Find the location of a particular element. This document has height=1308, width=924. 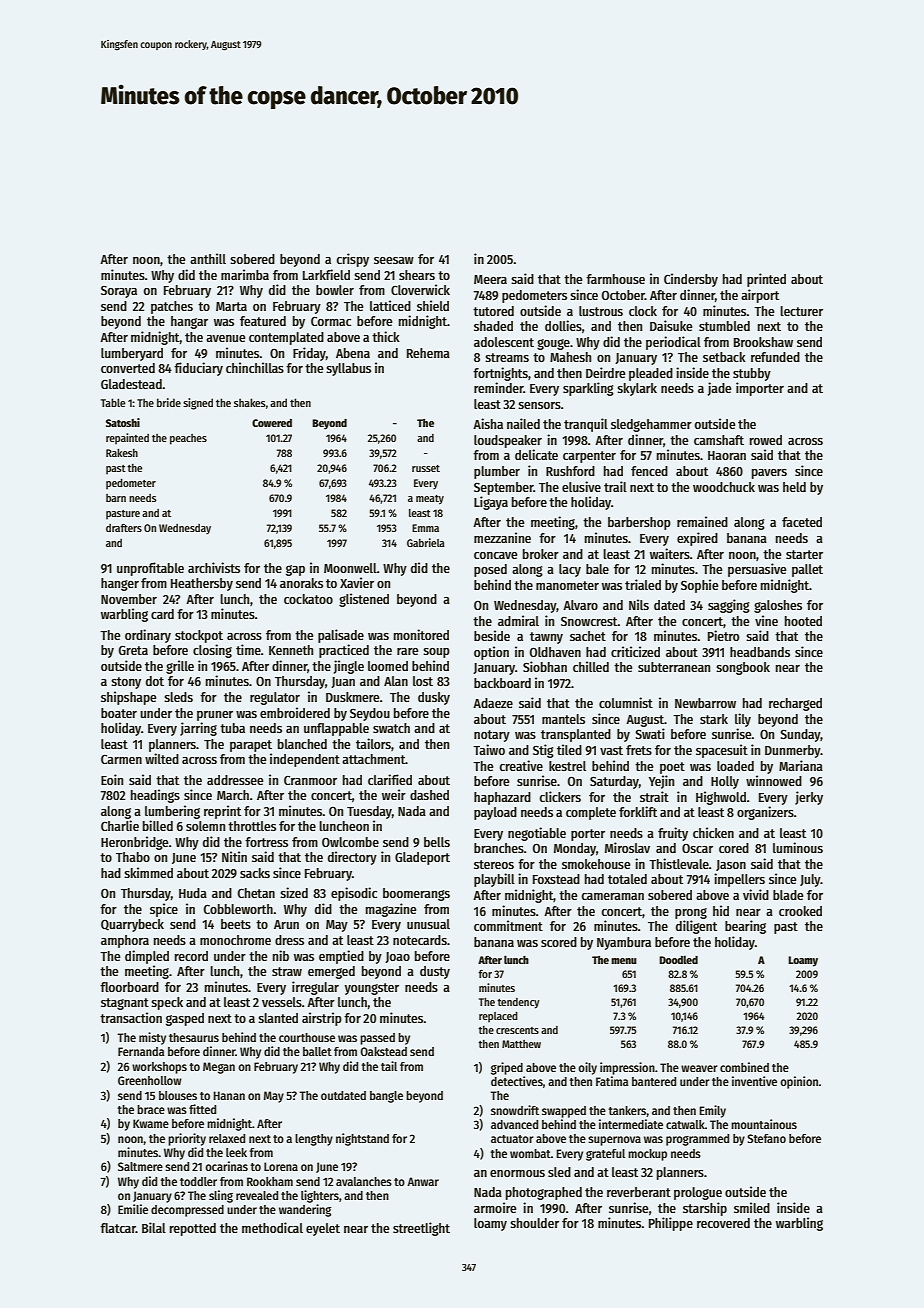

hangar is located at coordinates (189, 322).
